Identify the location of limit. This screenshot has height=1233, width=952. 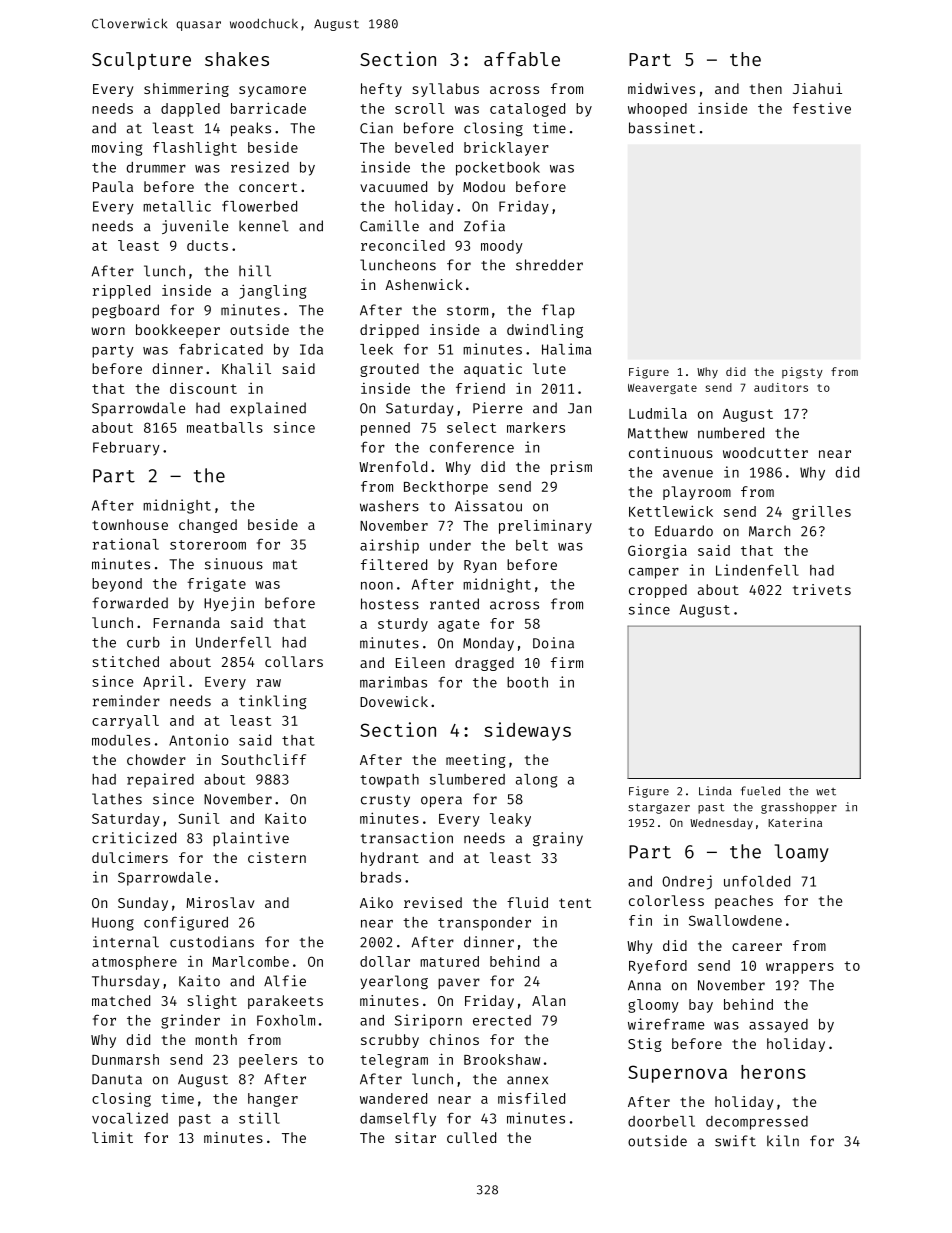
(112, 1137).
